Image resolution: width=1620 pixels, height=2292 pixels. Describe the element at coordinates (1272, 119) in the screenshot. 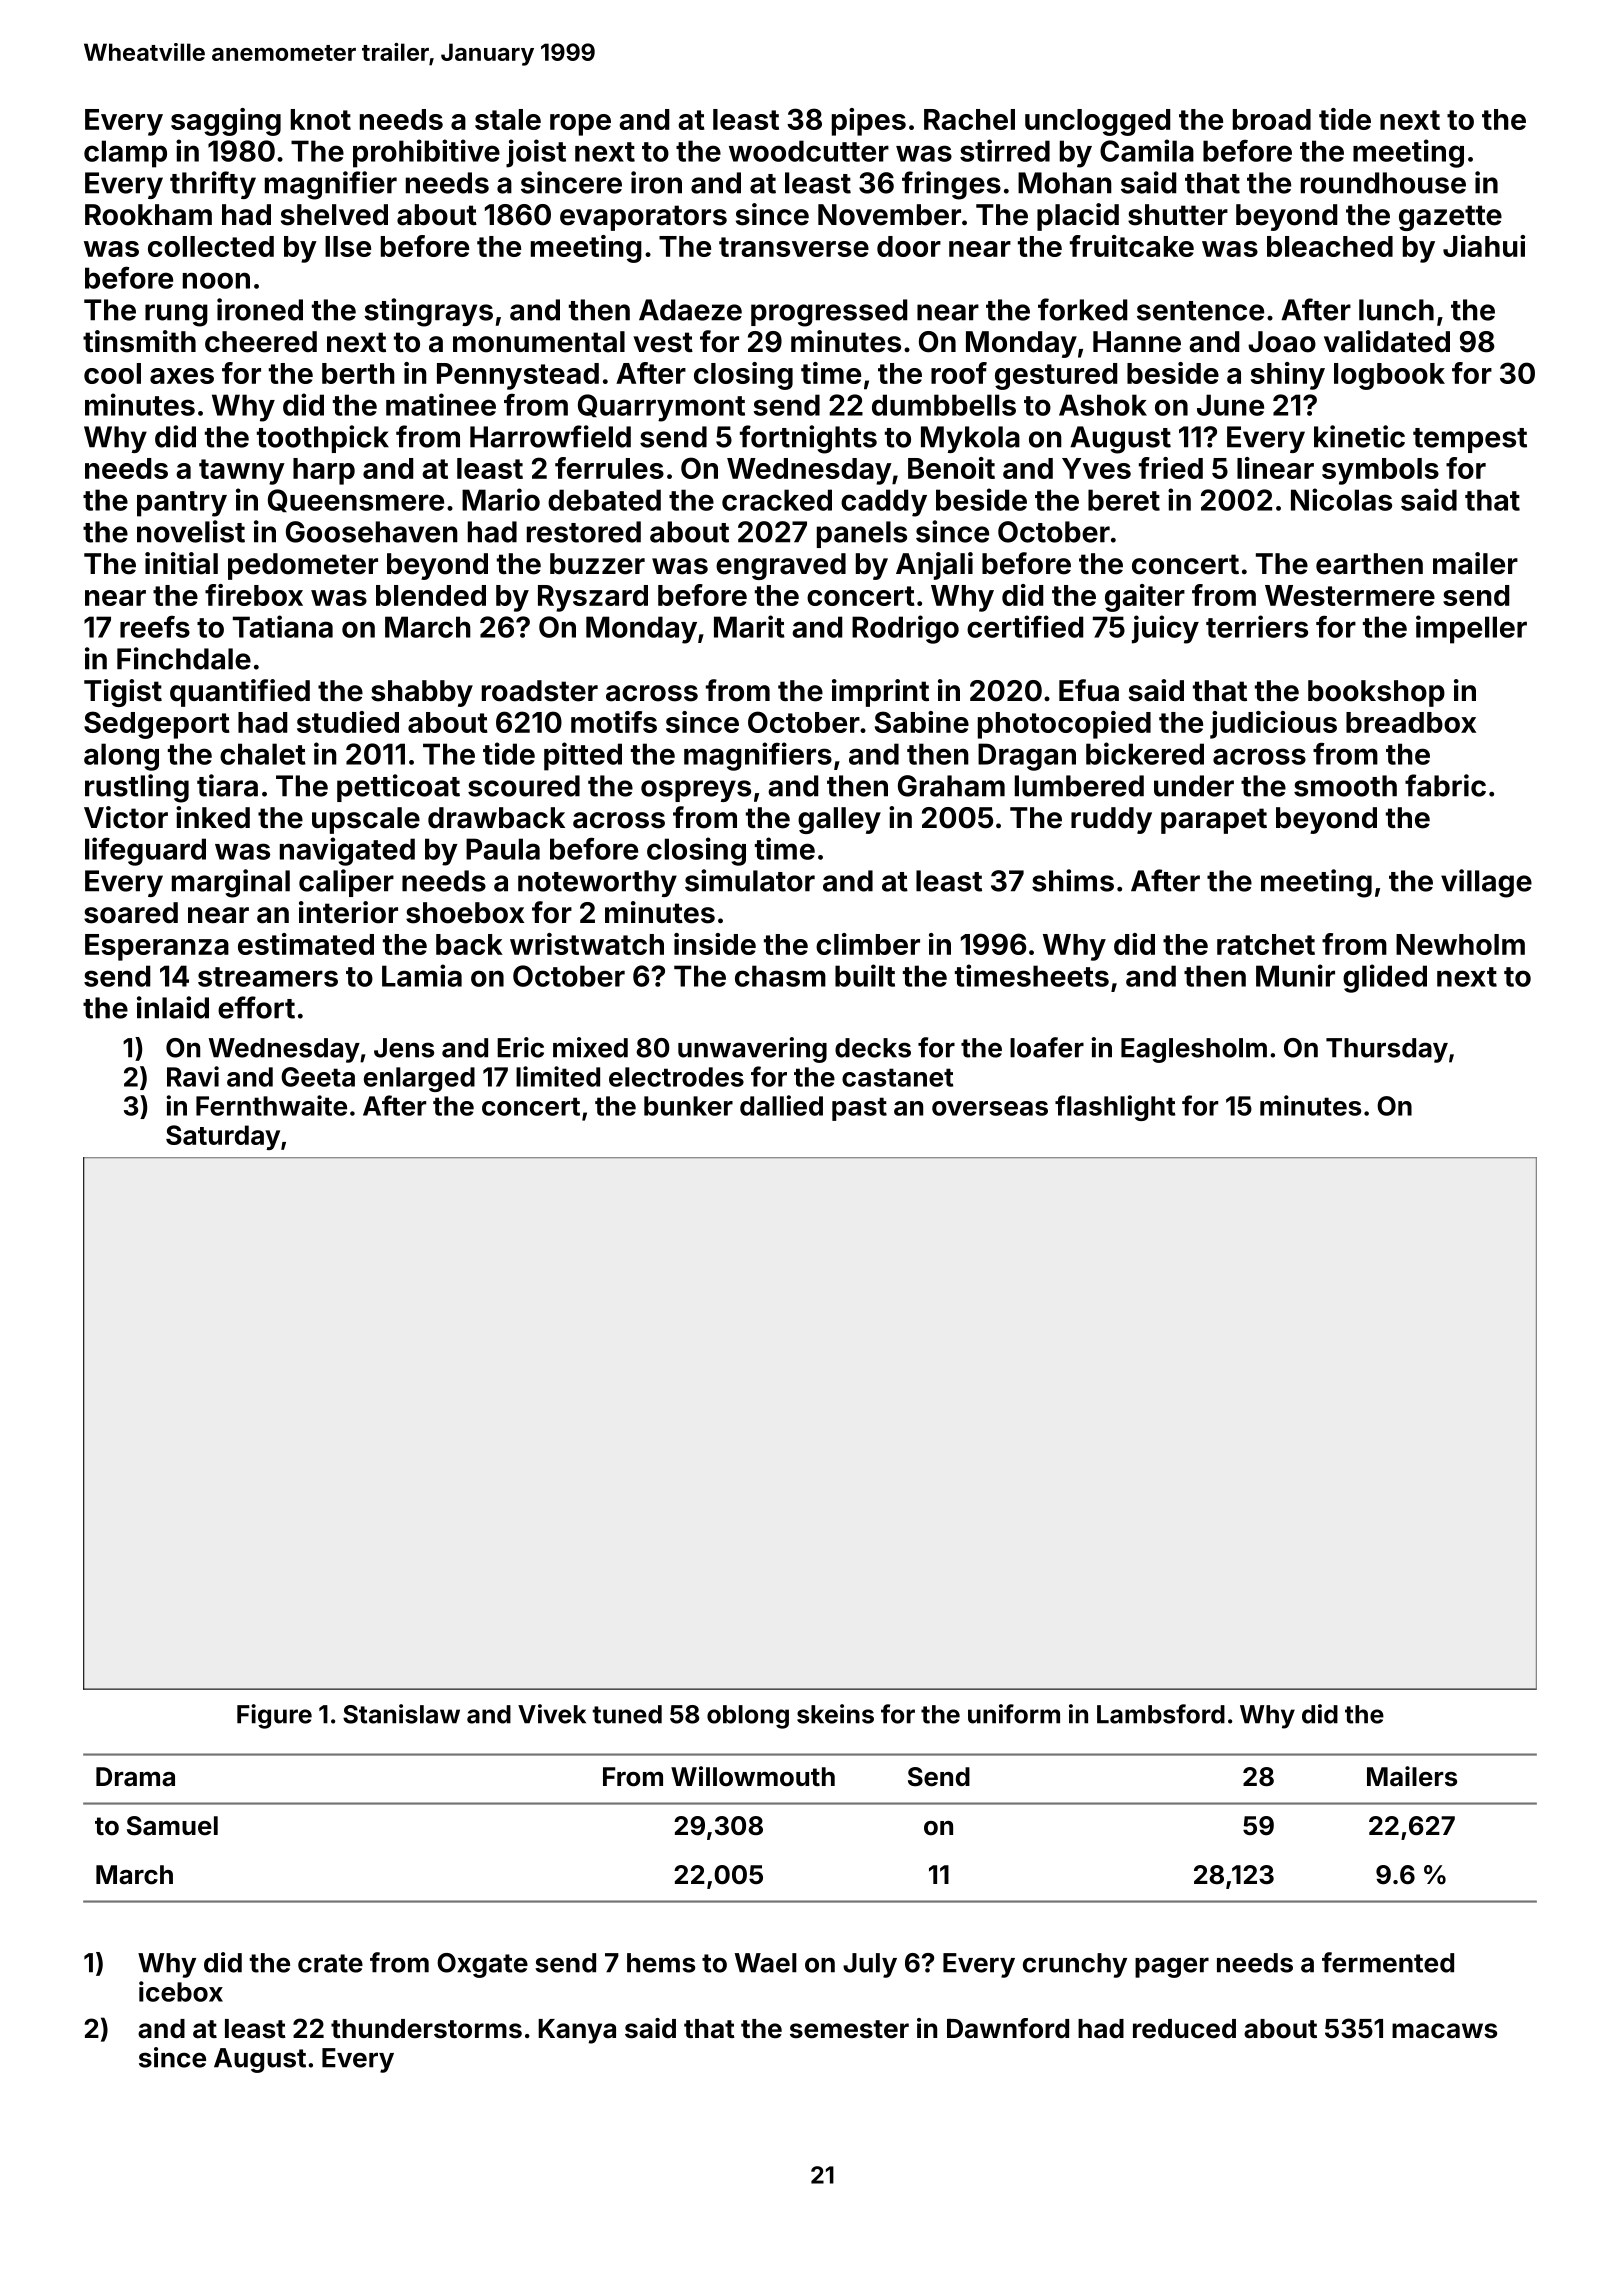

I see `broad` at that location.
